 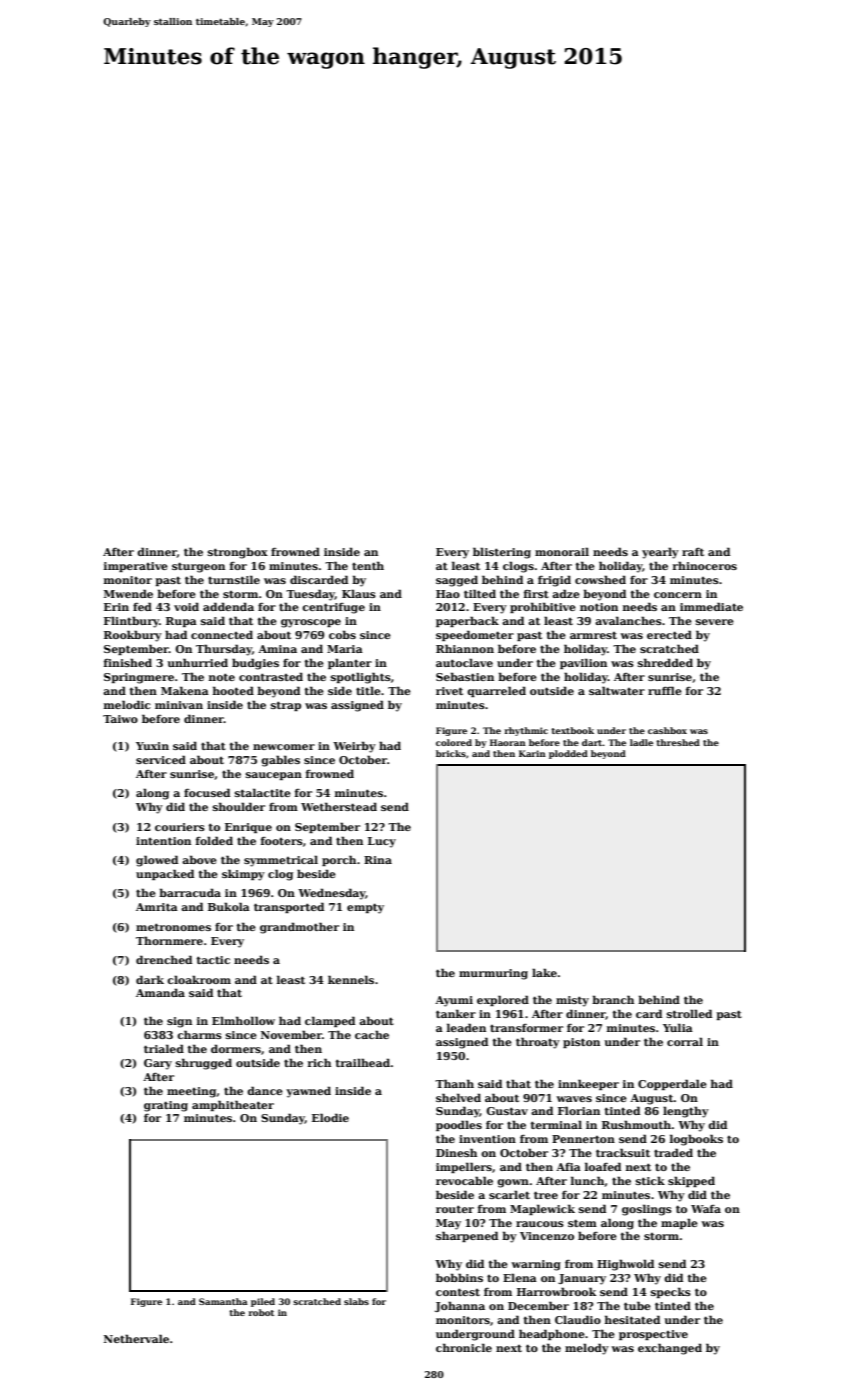 What do you see at coordinates (678, 742) in the page?
I see `threshed` at bounding box center [678, 742].
